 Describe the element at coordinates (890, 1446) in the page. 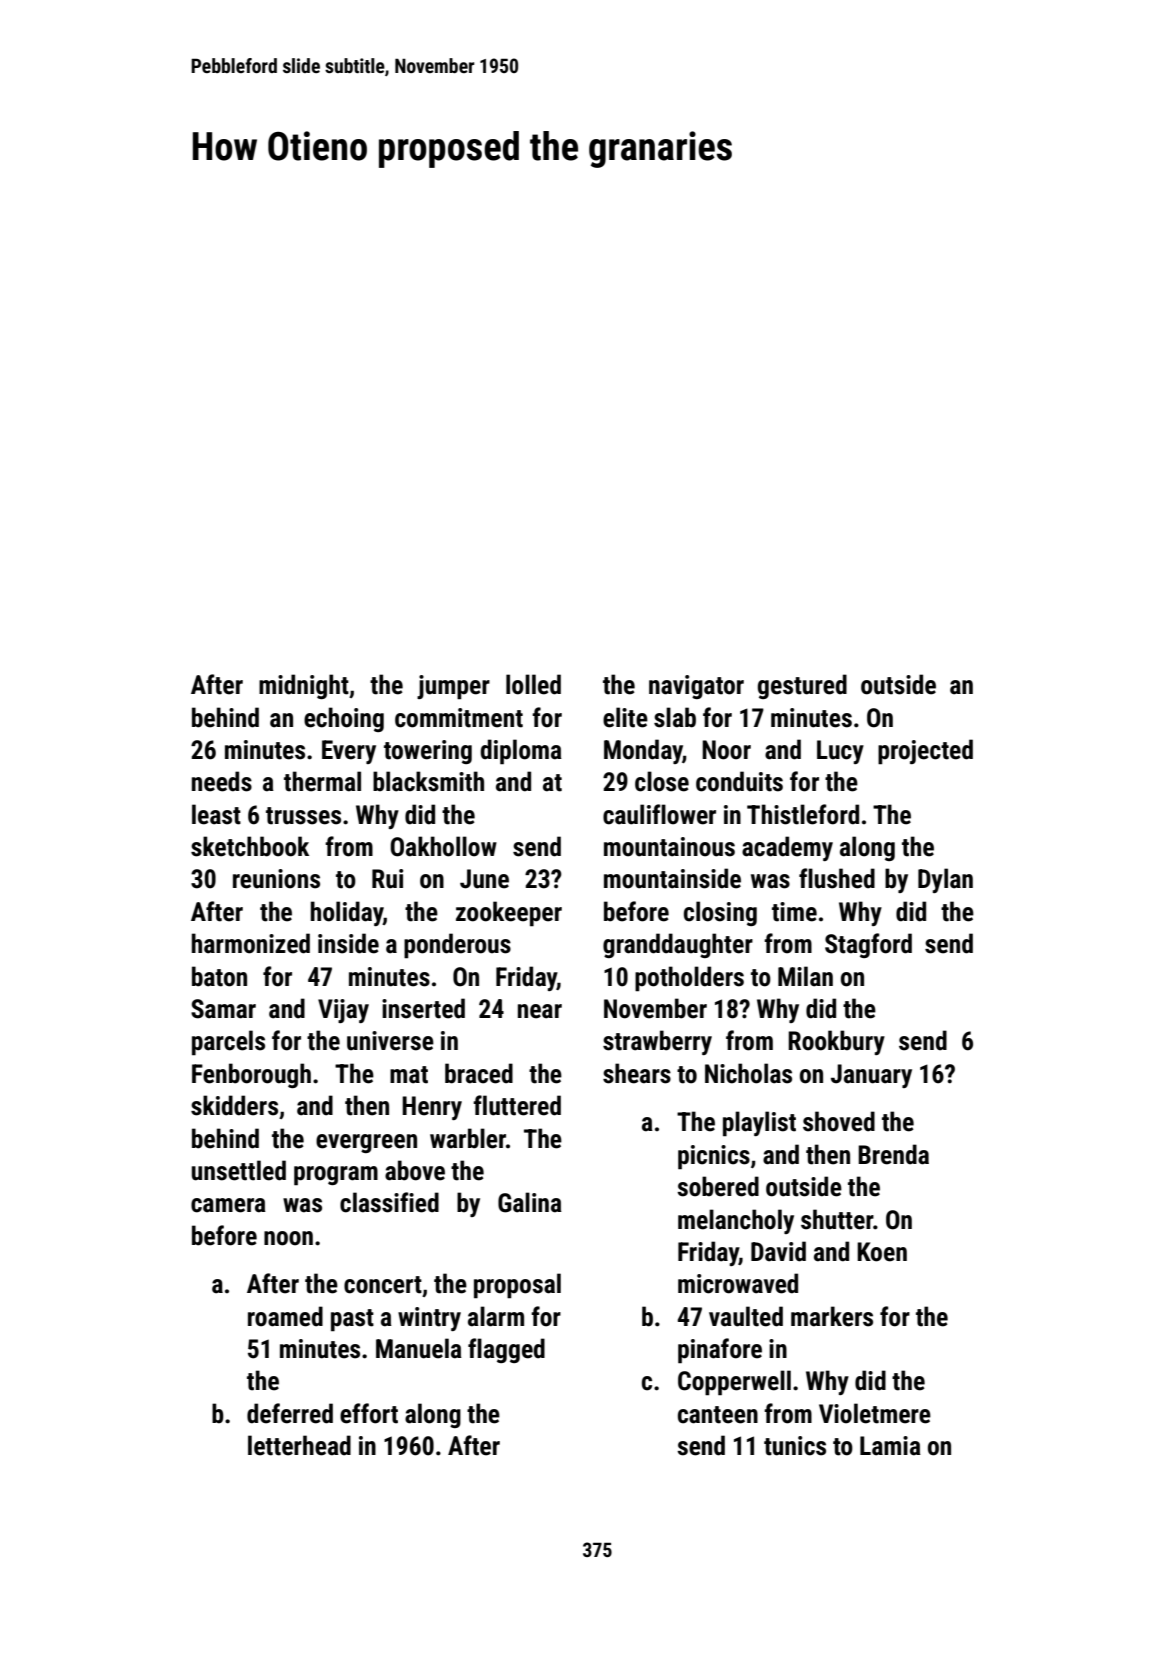

I see `Lamia` at that location.
